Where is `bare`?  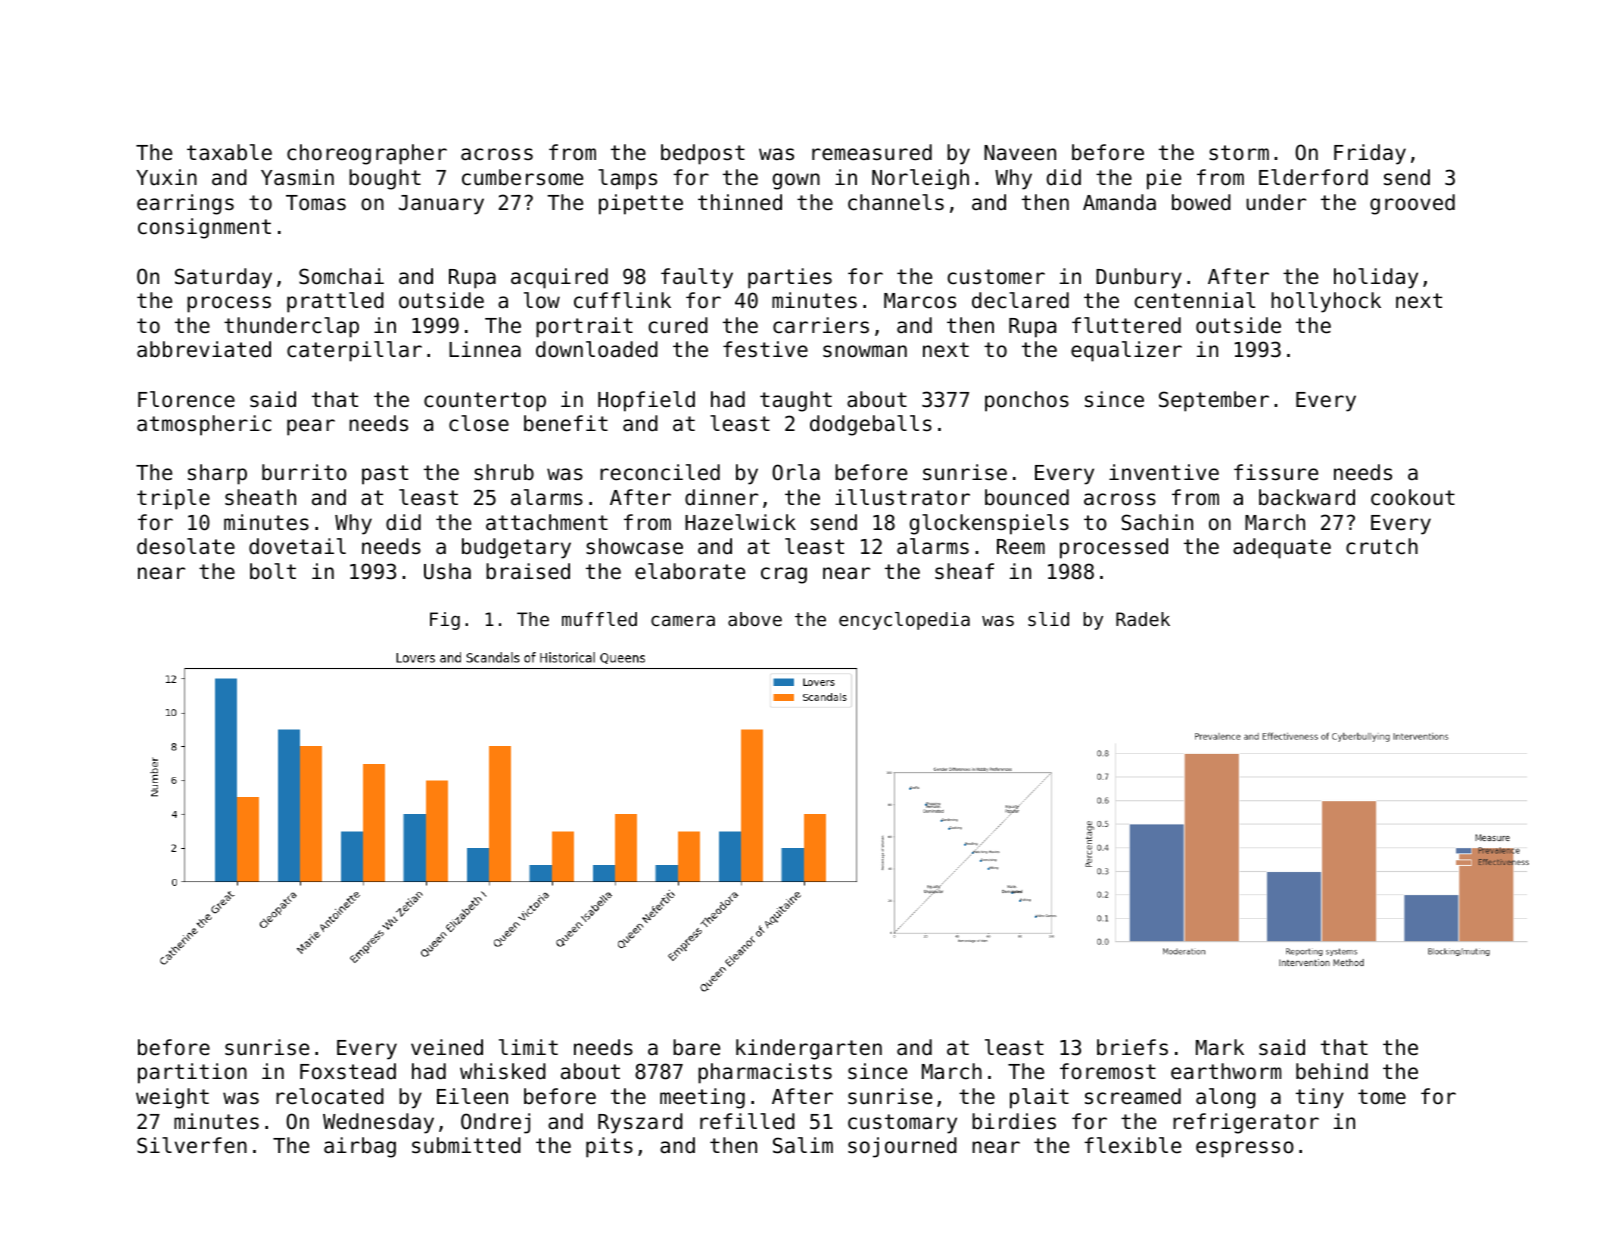 bare is located at coordinates (696, 1047).
